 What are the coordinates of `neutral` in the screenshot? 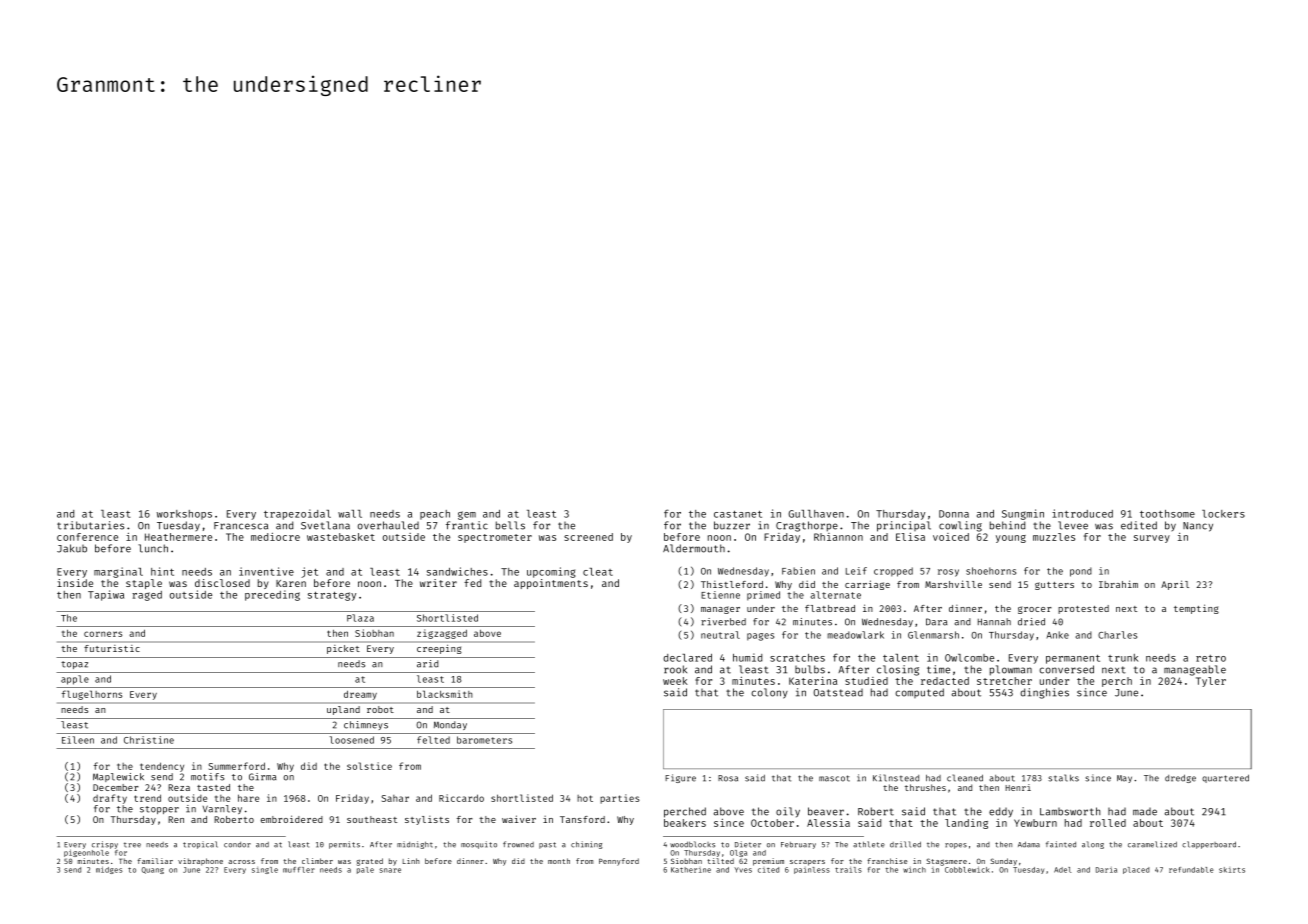 It's located at (720, 635).
